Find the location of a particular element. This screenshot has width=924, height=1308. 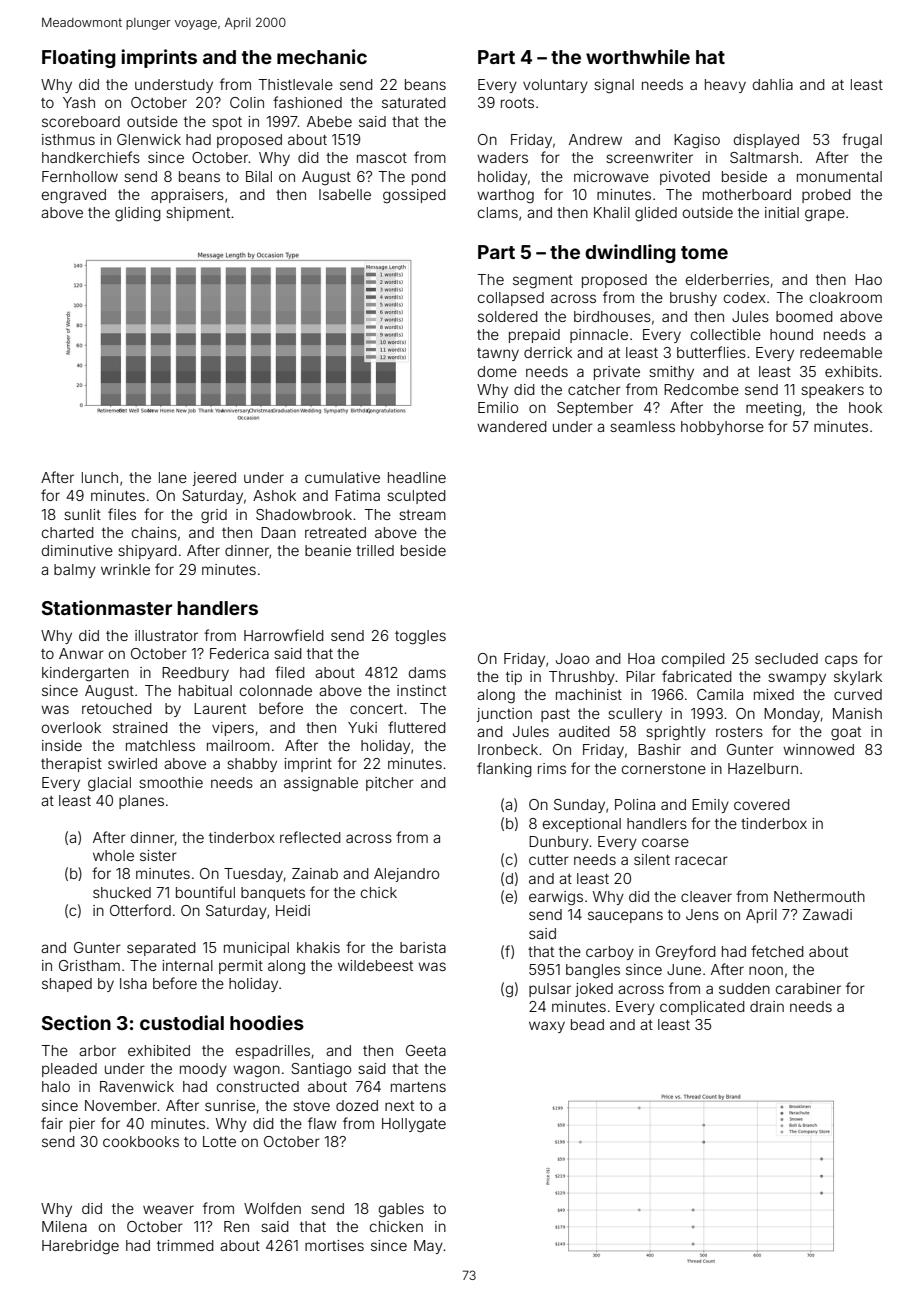

reflected is located at coordinates (310, 837).
